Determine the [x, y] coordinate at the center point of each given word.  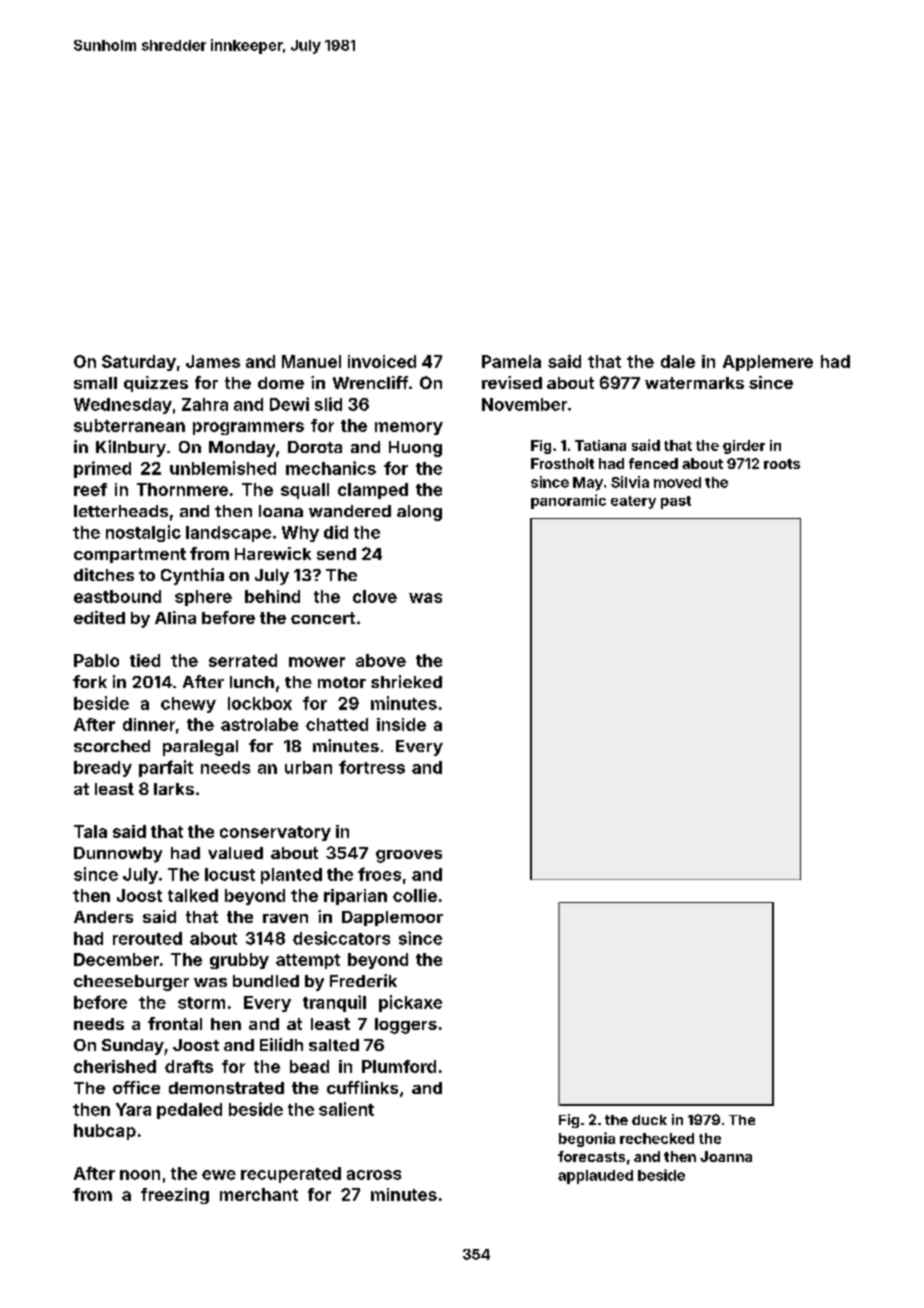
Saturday [139, 363]
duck [649, 1120]
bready [103, 769]
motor [342, 682]
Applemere [768, 363]
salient [346, 1109]
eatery [633, 502]
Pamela [511, 361]
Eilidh [281, 1044]
